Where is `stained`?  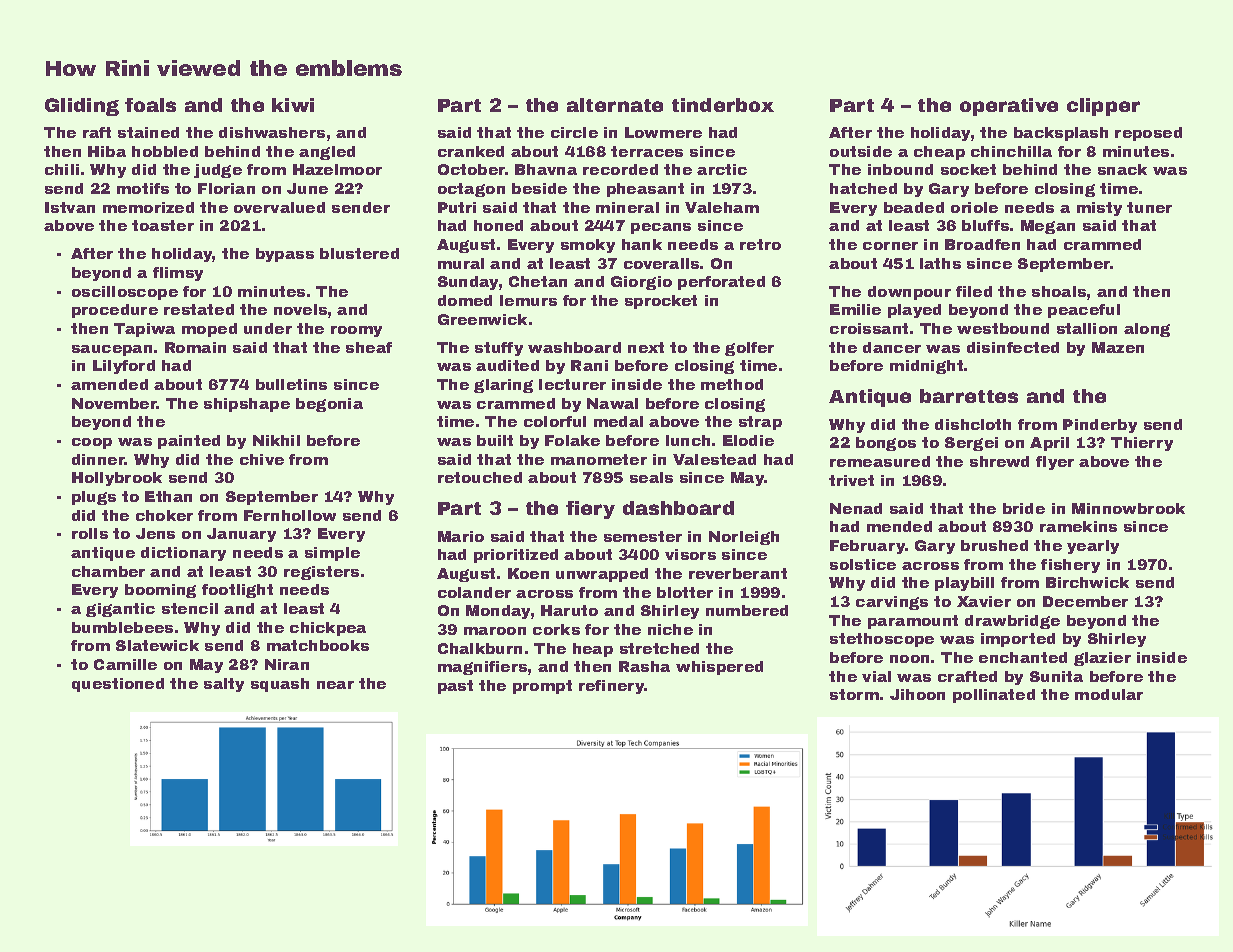
stained is located at coordinates (148, 132).
